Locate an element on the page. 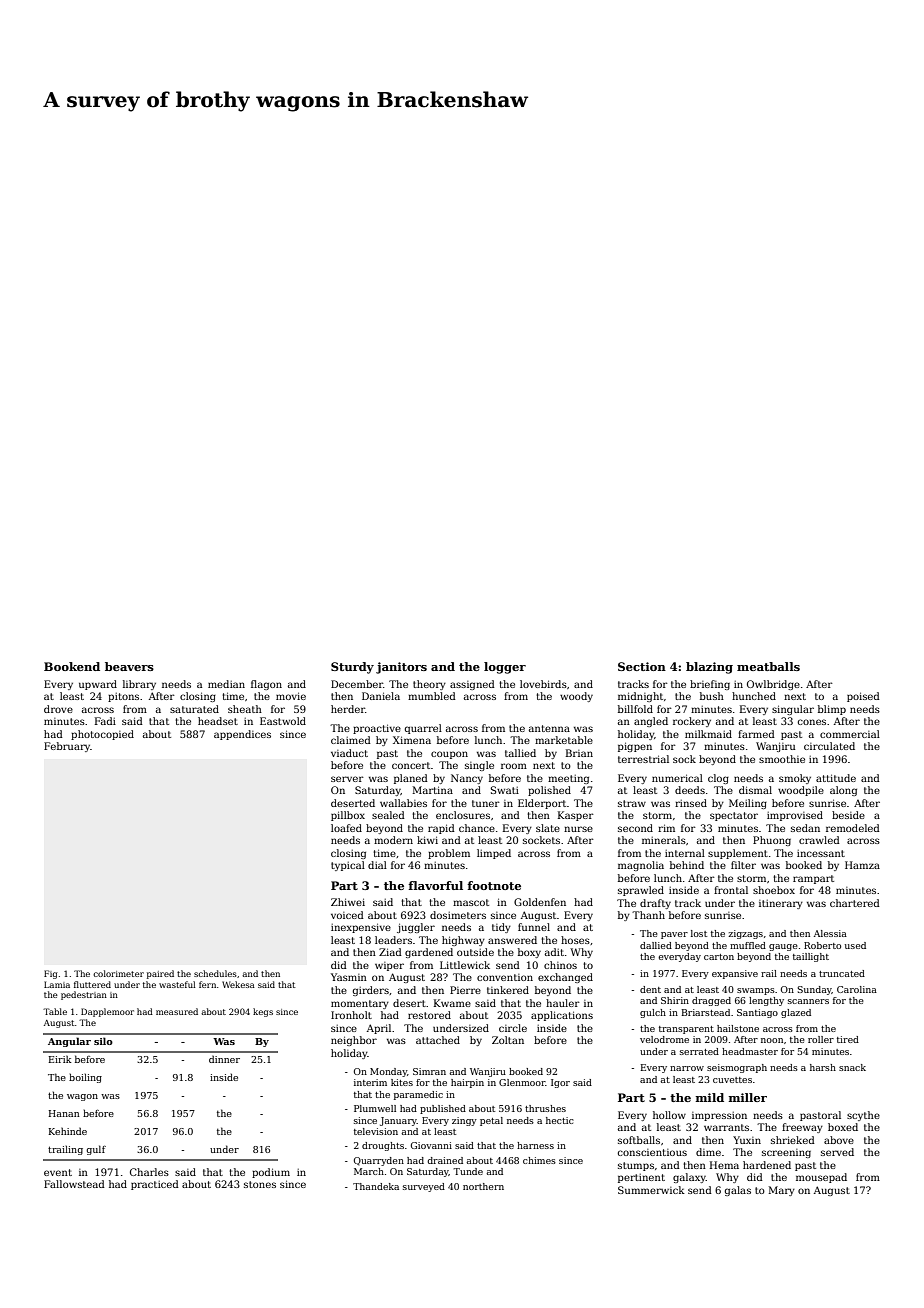  Plumwell is located at coordinates (375, 1108).
